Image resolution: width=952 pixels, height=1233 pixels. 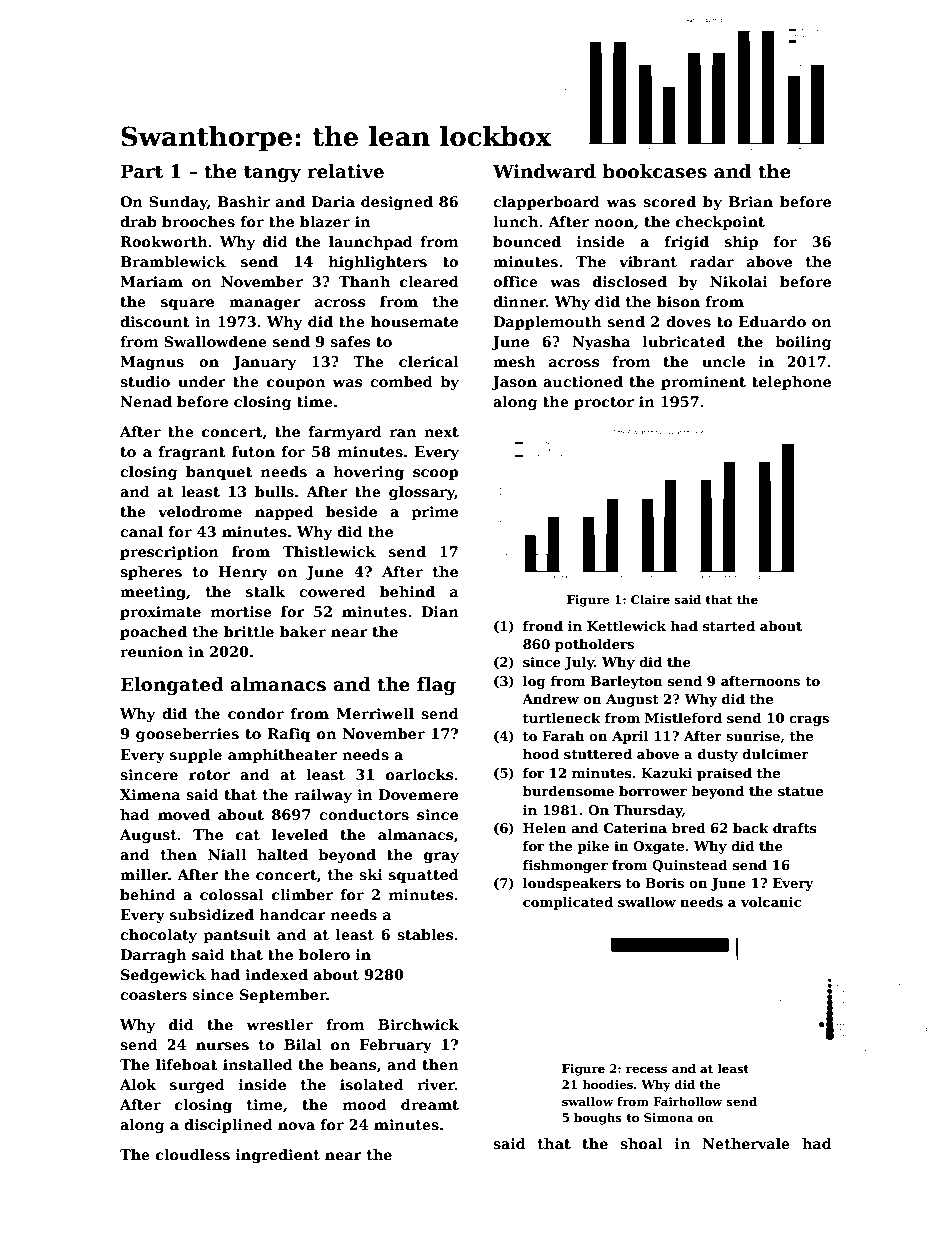 I want to click on Brian, so click(x=751, y=201).
